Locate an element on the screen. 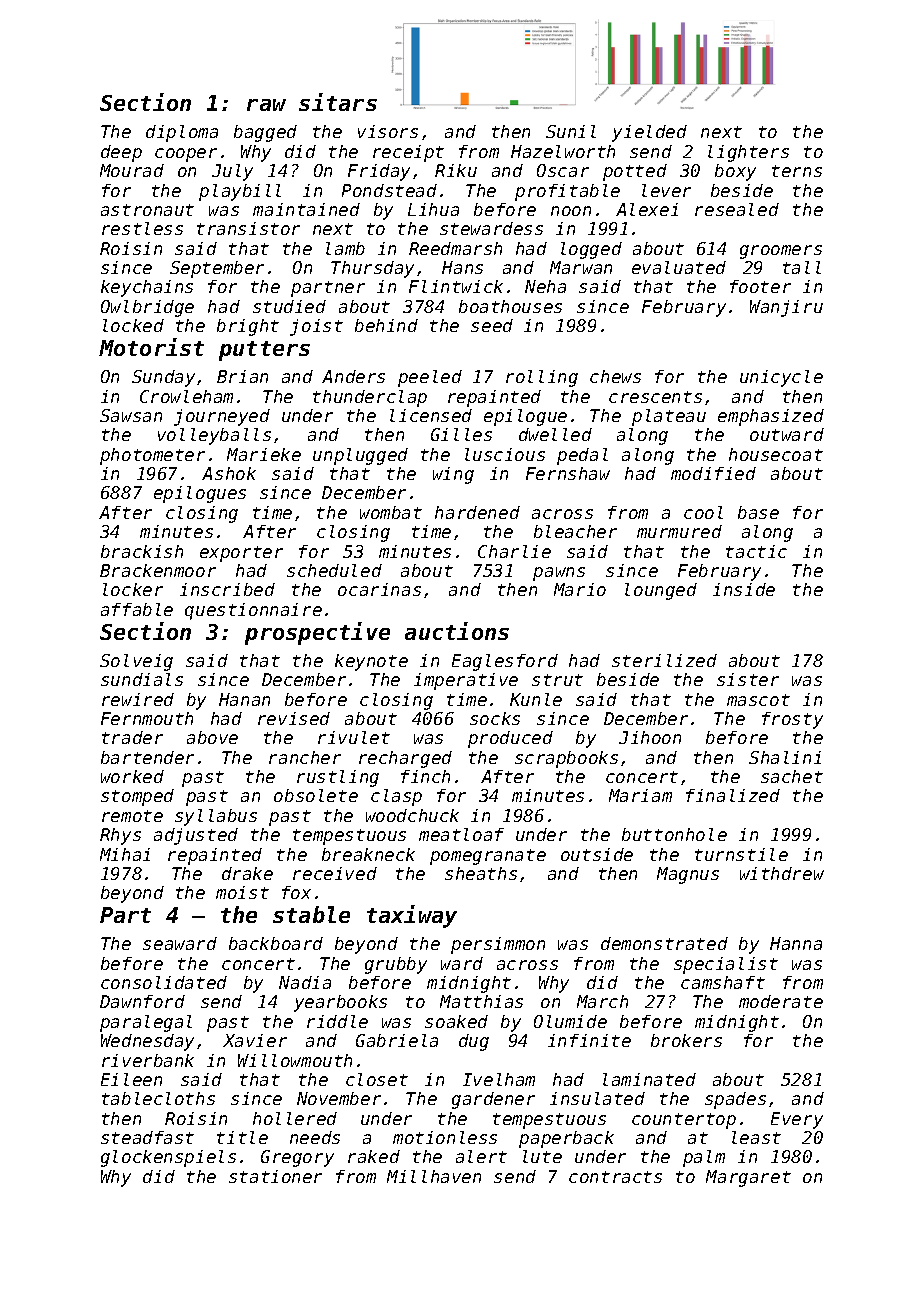 Image resolution: width=924 pixels, height=1314 pixels. brokers is located at coordinates (686, 1040).
